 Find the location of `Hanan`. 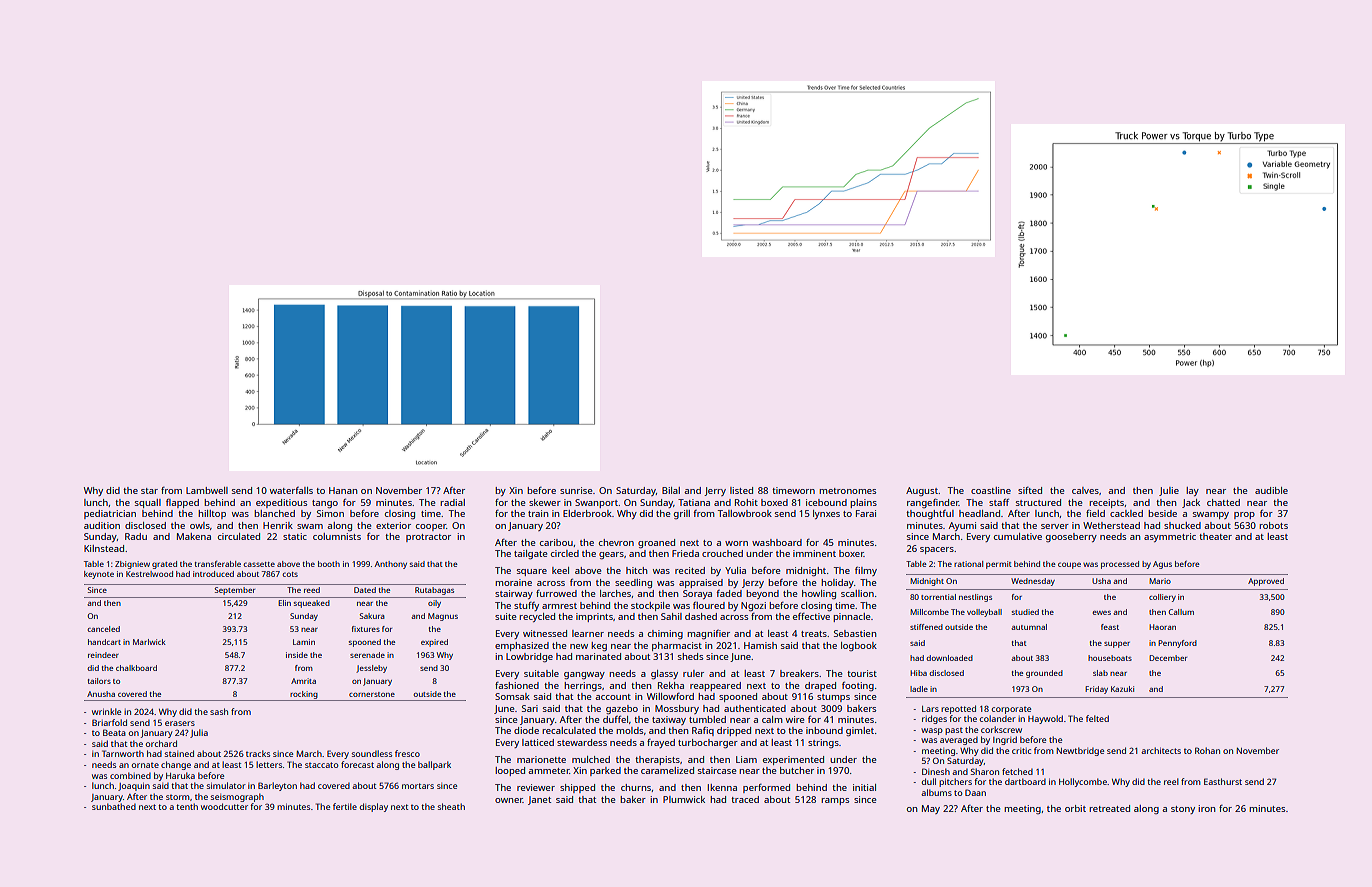

Hanan is located at coordinates (343, 490).
